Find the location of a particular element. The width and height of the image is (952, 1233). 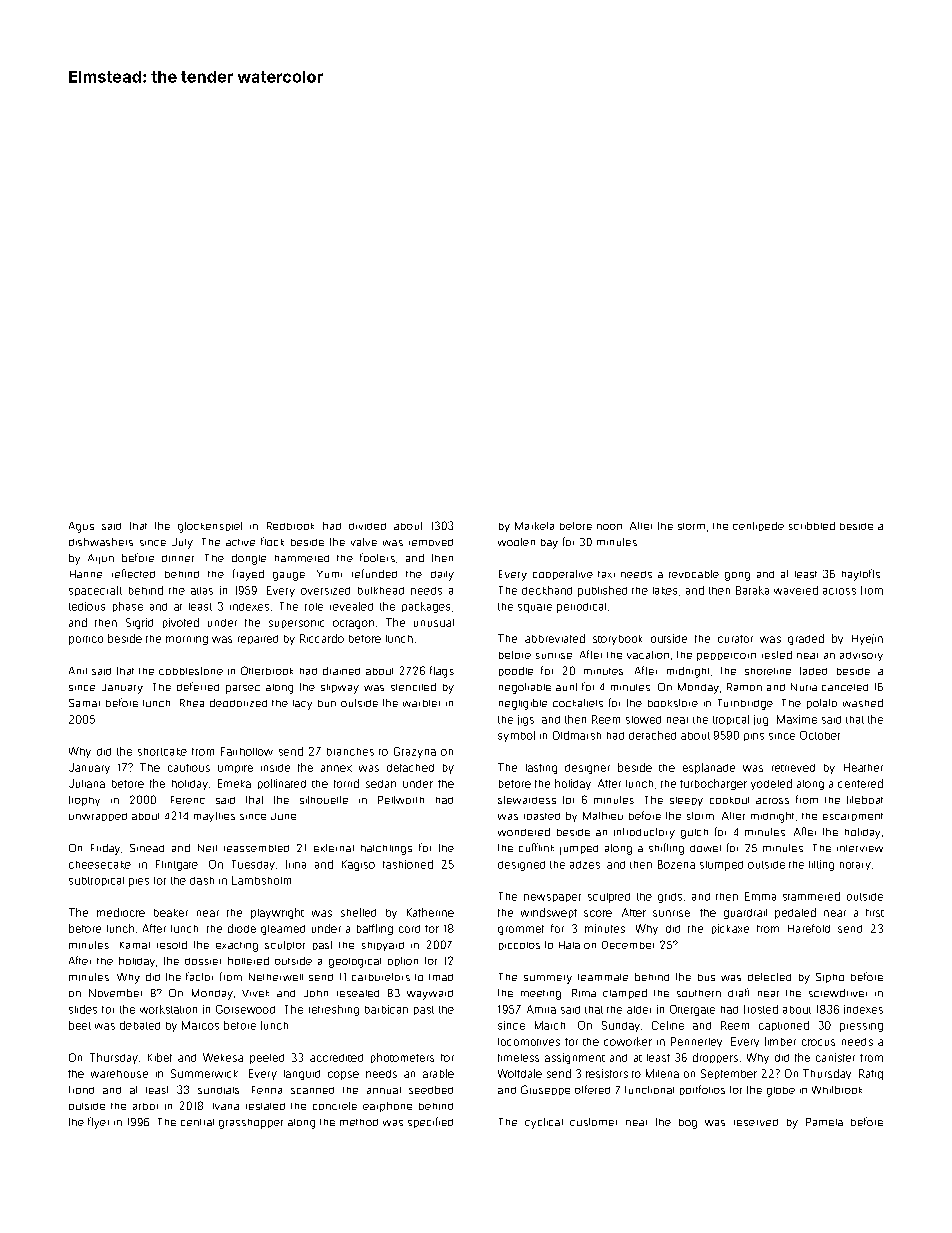

Agus is located at coordinates (81, 527).
